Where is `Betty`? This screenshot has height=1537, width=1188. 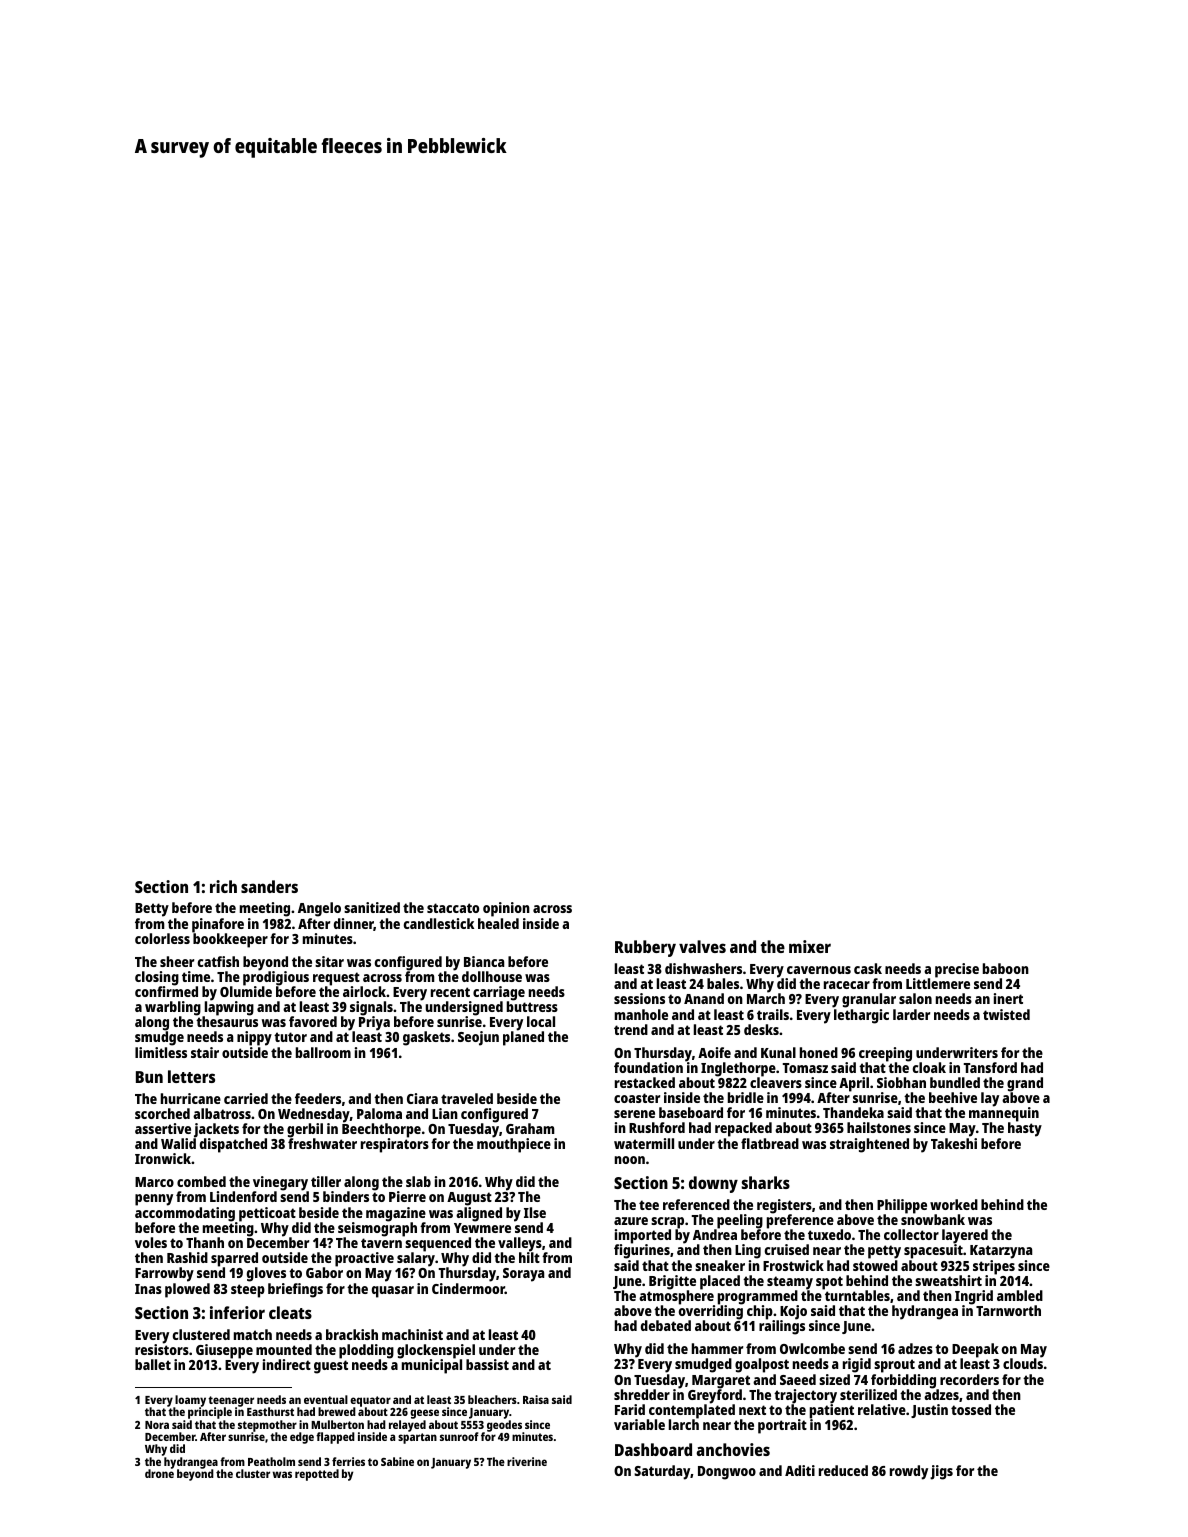 Betty is located at coordinates (152, 910).
